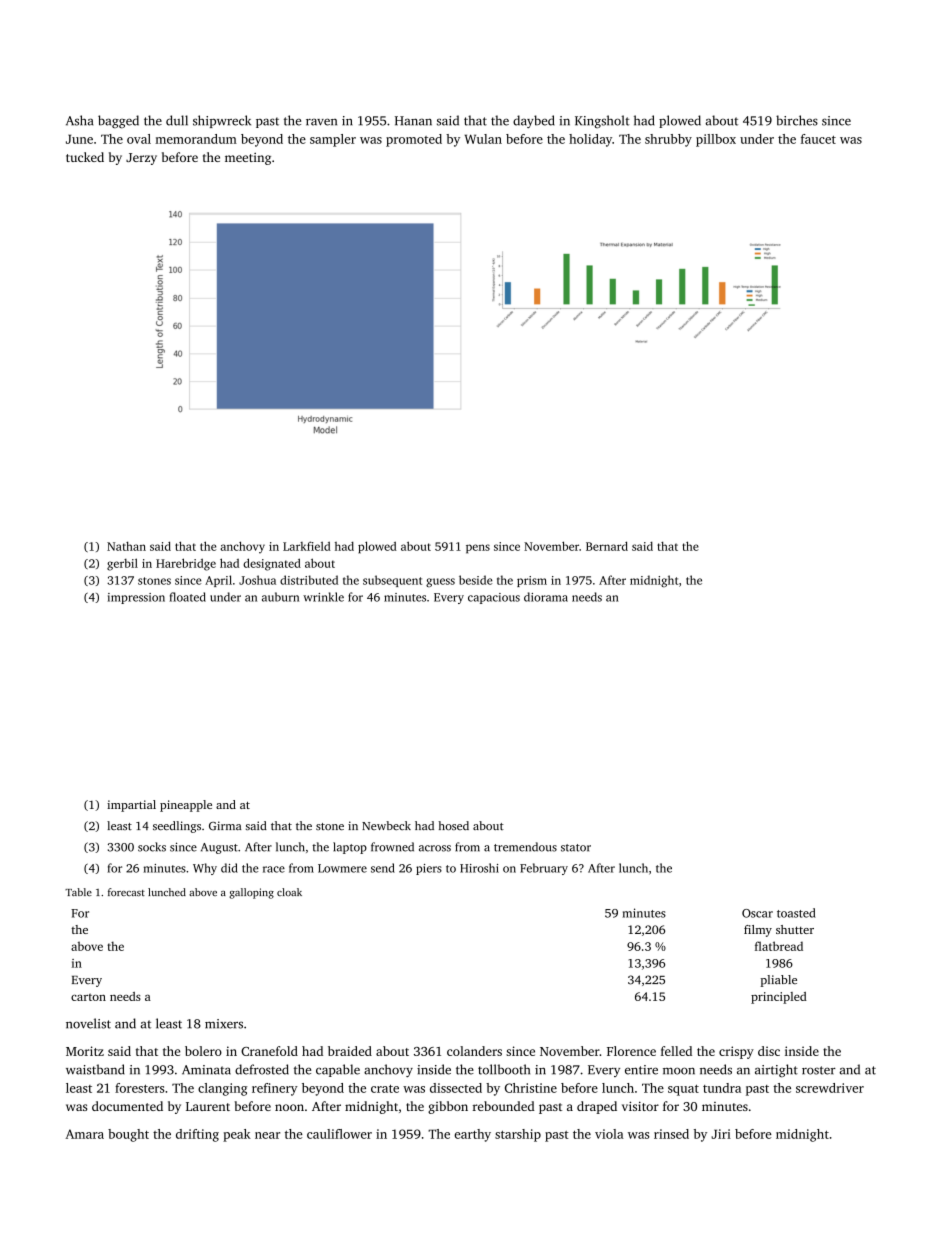  I want to click on pillbox, so click(716, 140).
